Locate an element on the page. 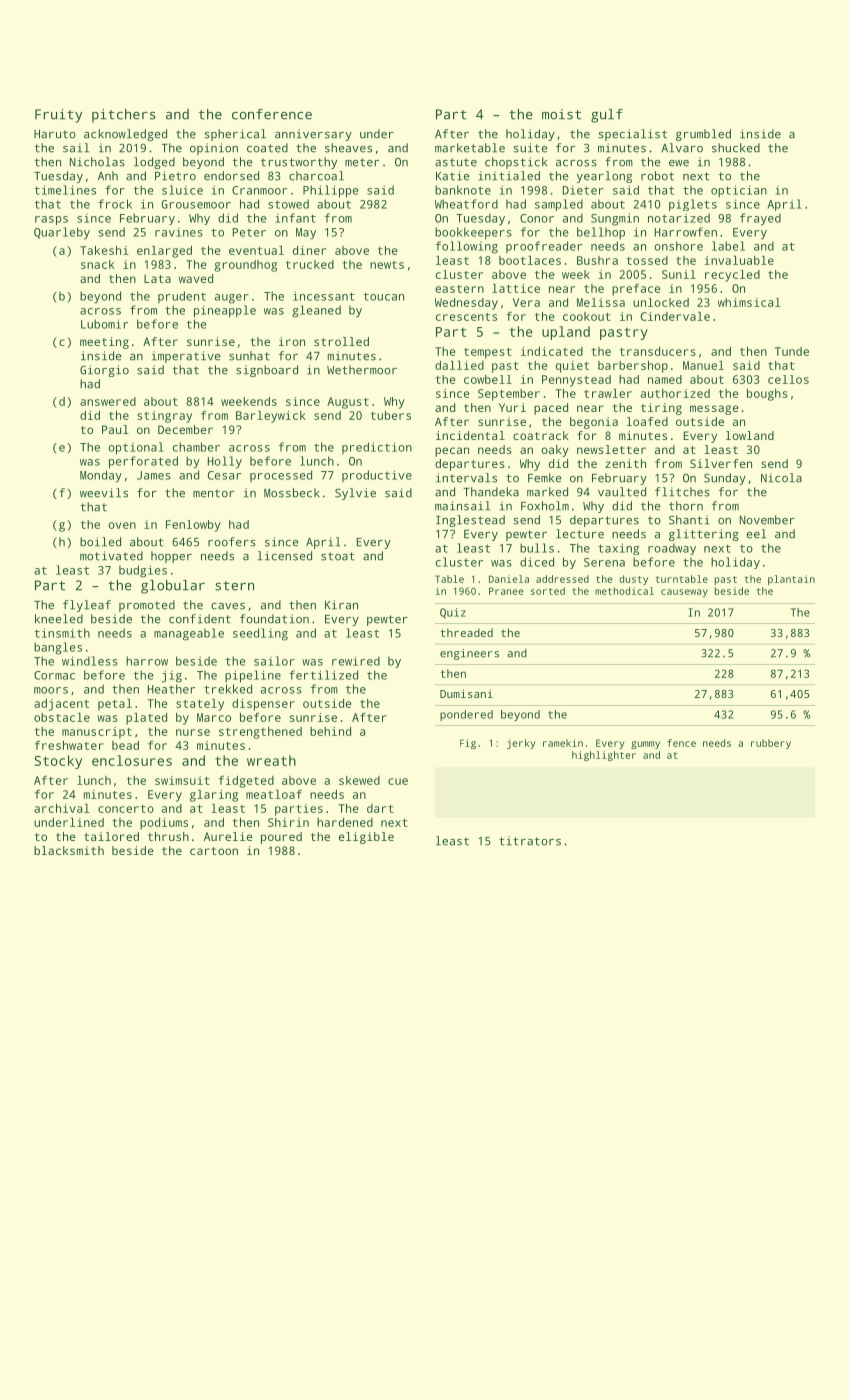  rubbery is located at coordinates (771, 744).
